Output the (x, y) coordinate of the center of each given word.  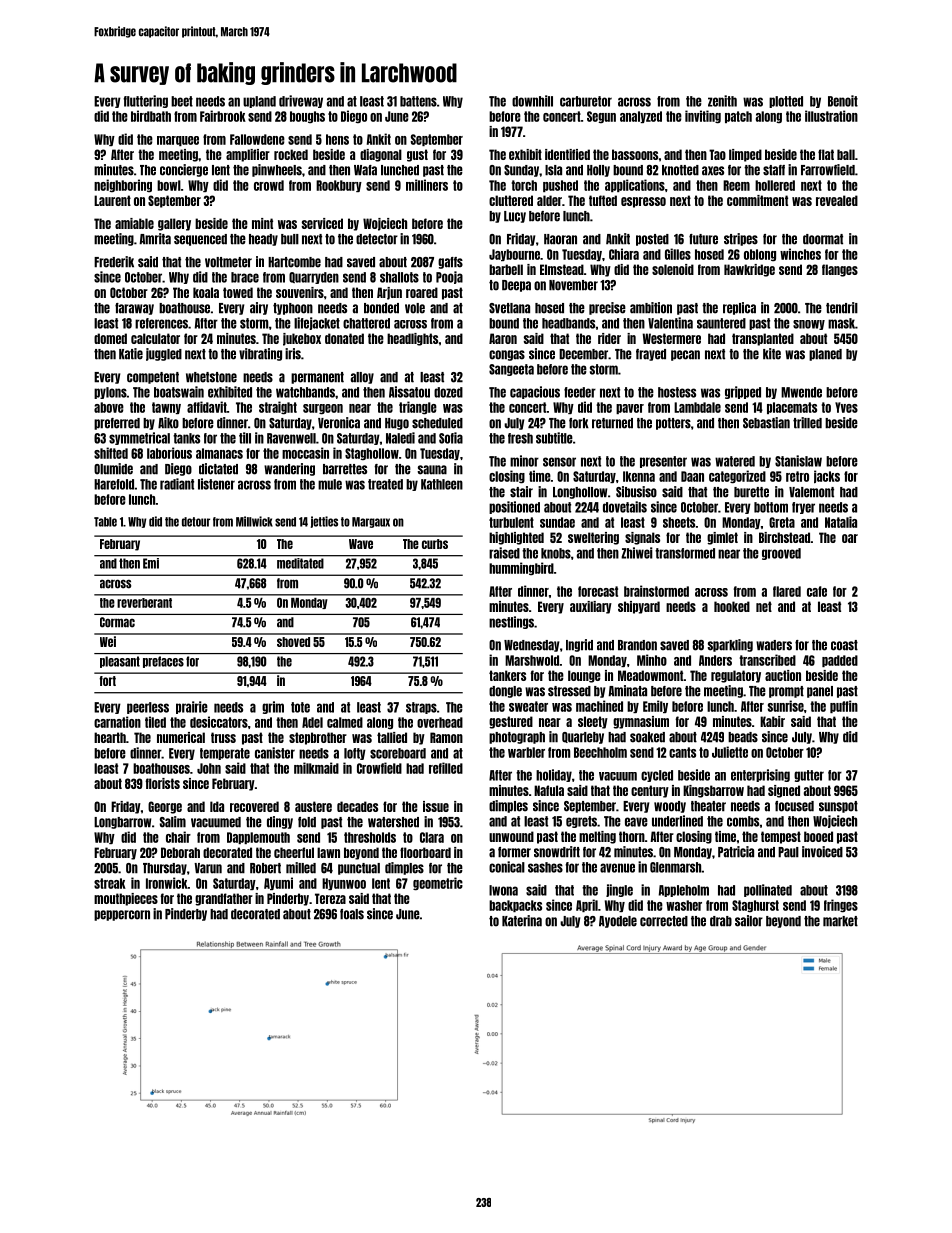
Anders (715, 660)
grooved (781, 554)
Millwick (254, 521)
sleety (593, 722)
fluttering (145, 101)
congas (507, 355)
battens (418, 101)
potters (673, 424)
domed (110, 338)
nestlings (511, 622)
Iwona (503, 890)
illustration (831, 116)
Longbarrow (122, 823)
